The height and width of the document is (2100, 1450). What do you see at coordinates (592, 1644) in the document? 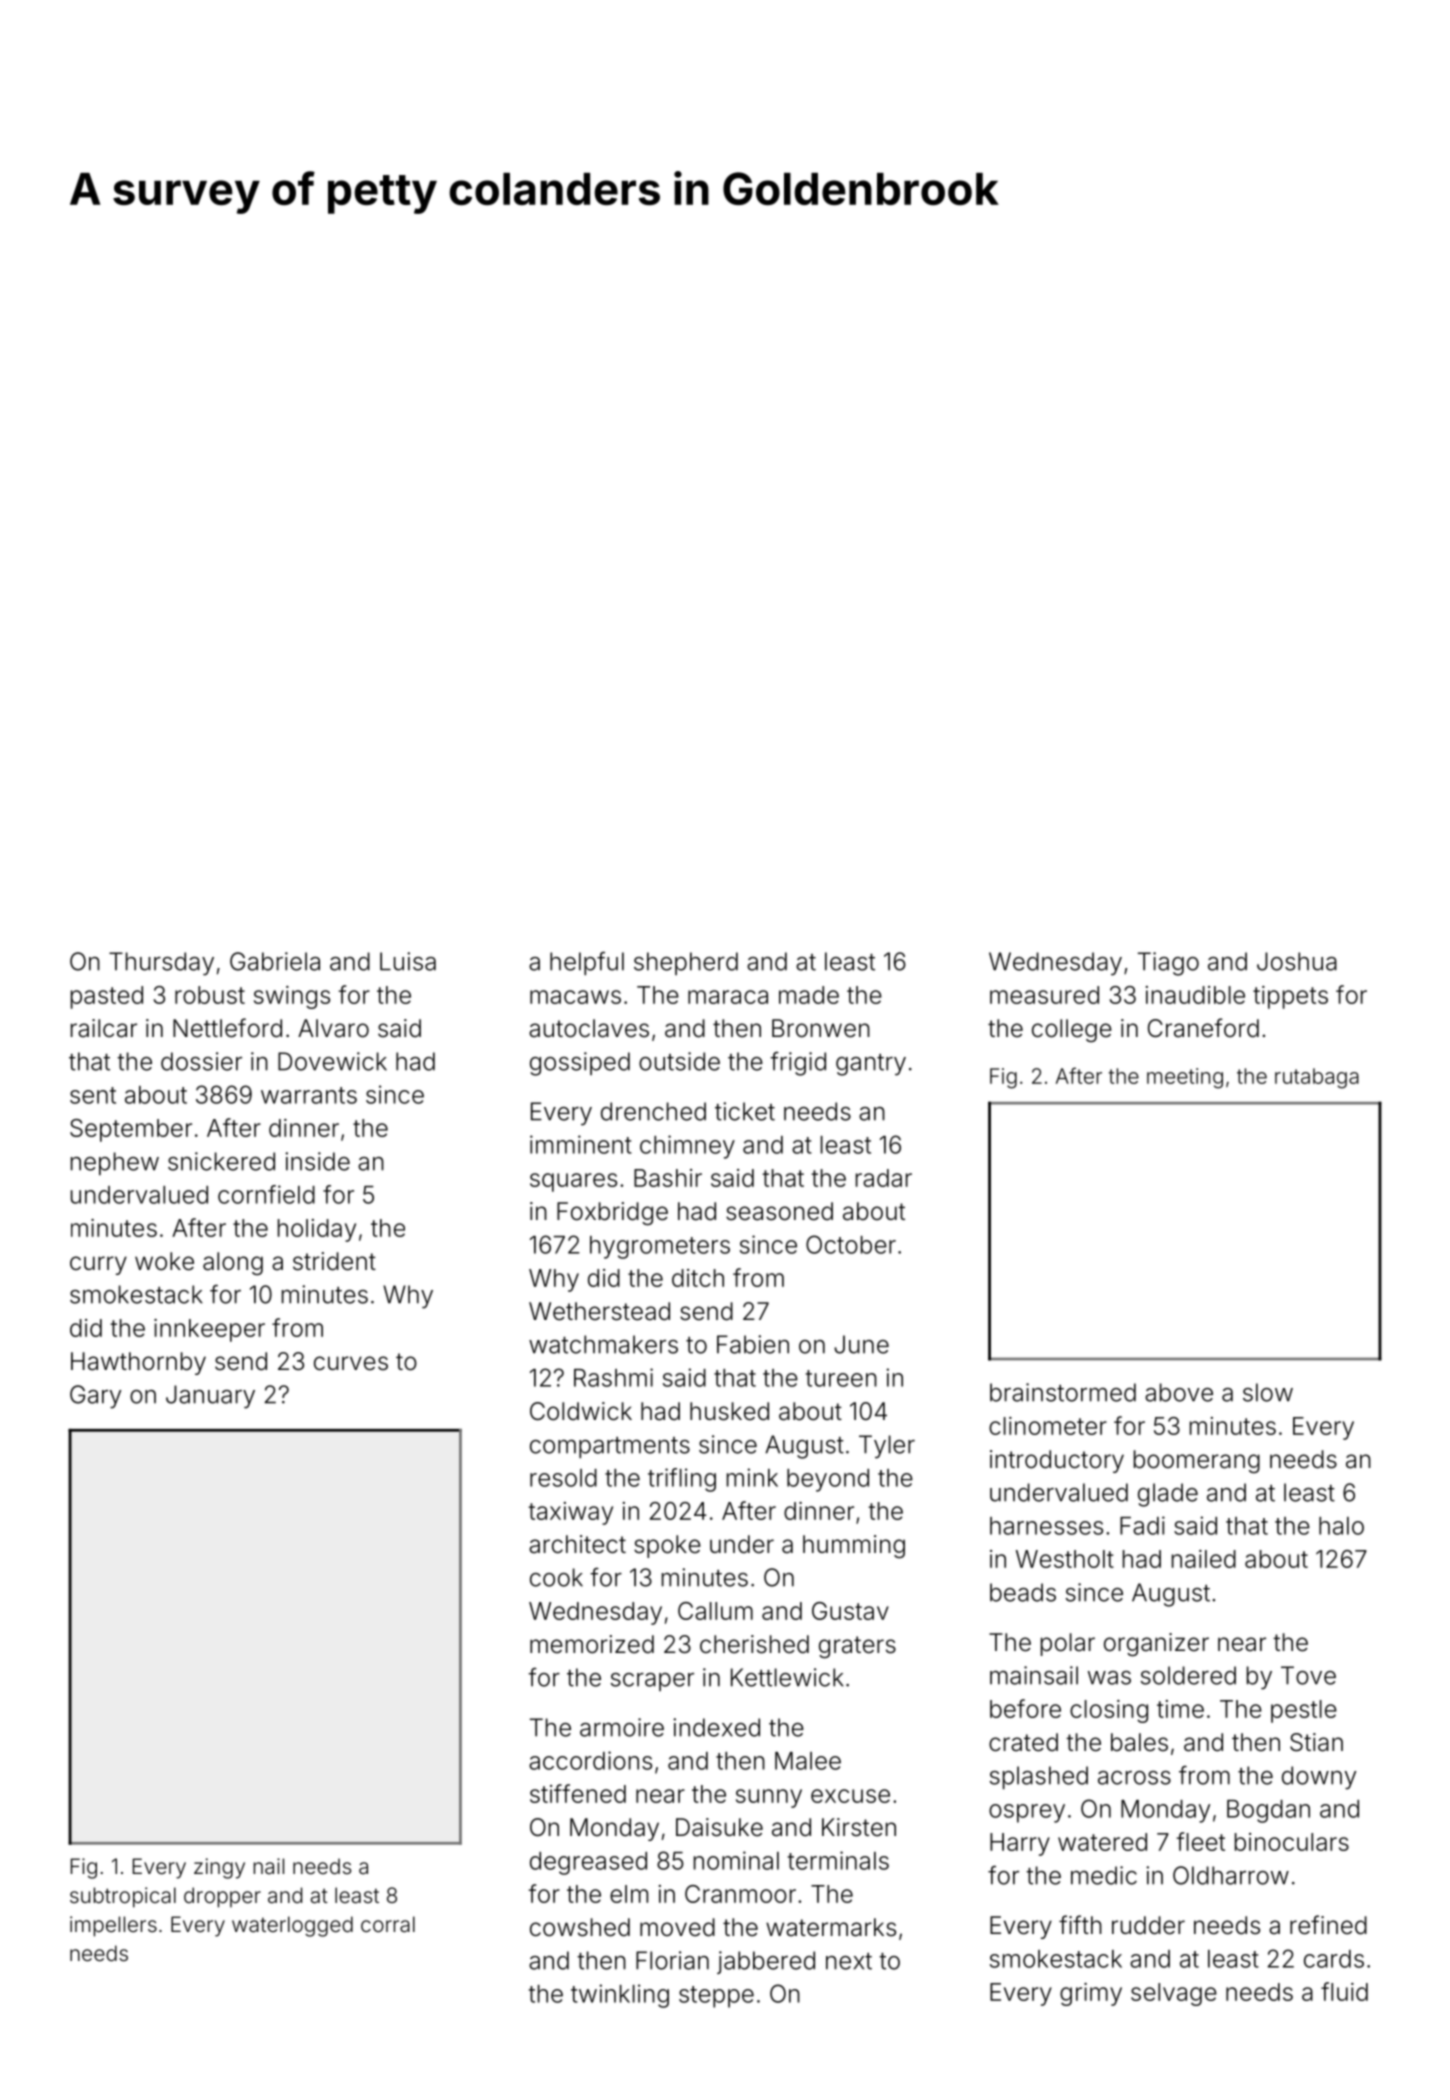
I see `memorized` at bounding box center [592, 1644].
